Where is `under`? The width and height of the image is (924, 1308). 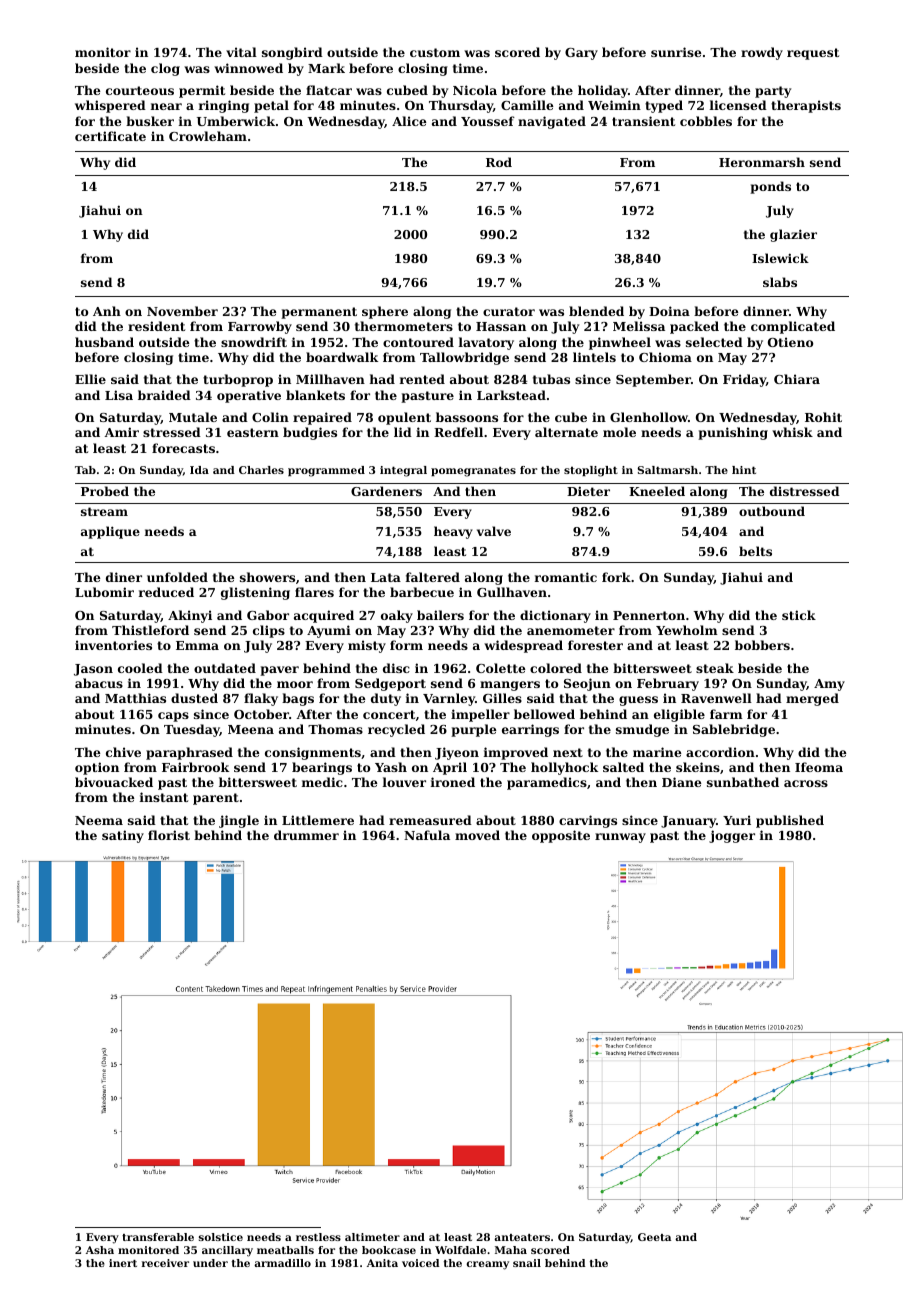
under is located at coordinates (210, 1263).
